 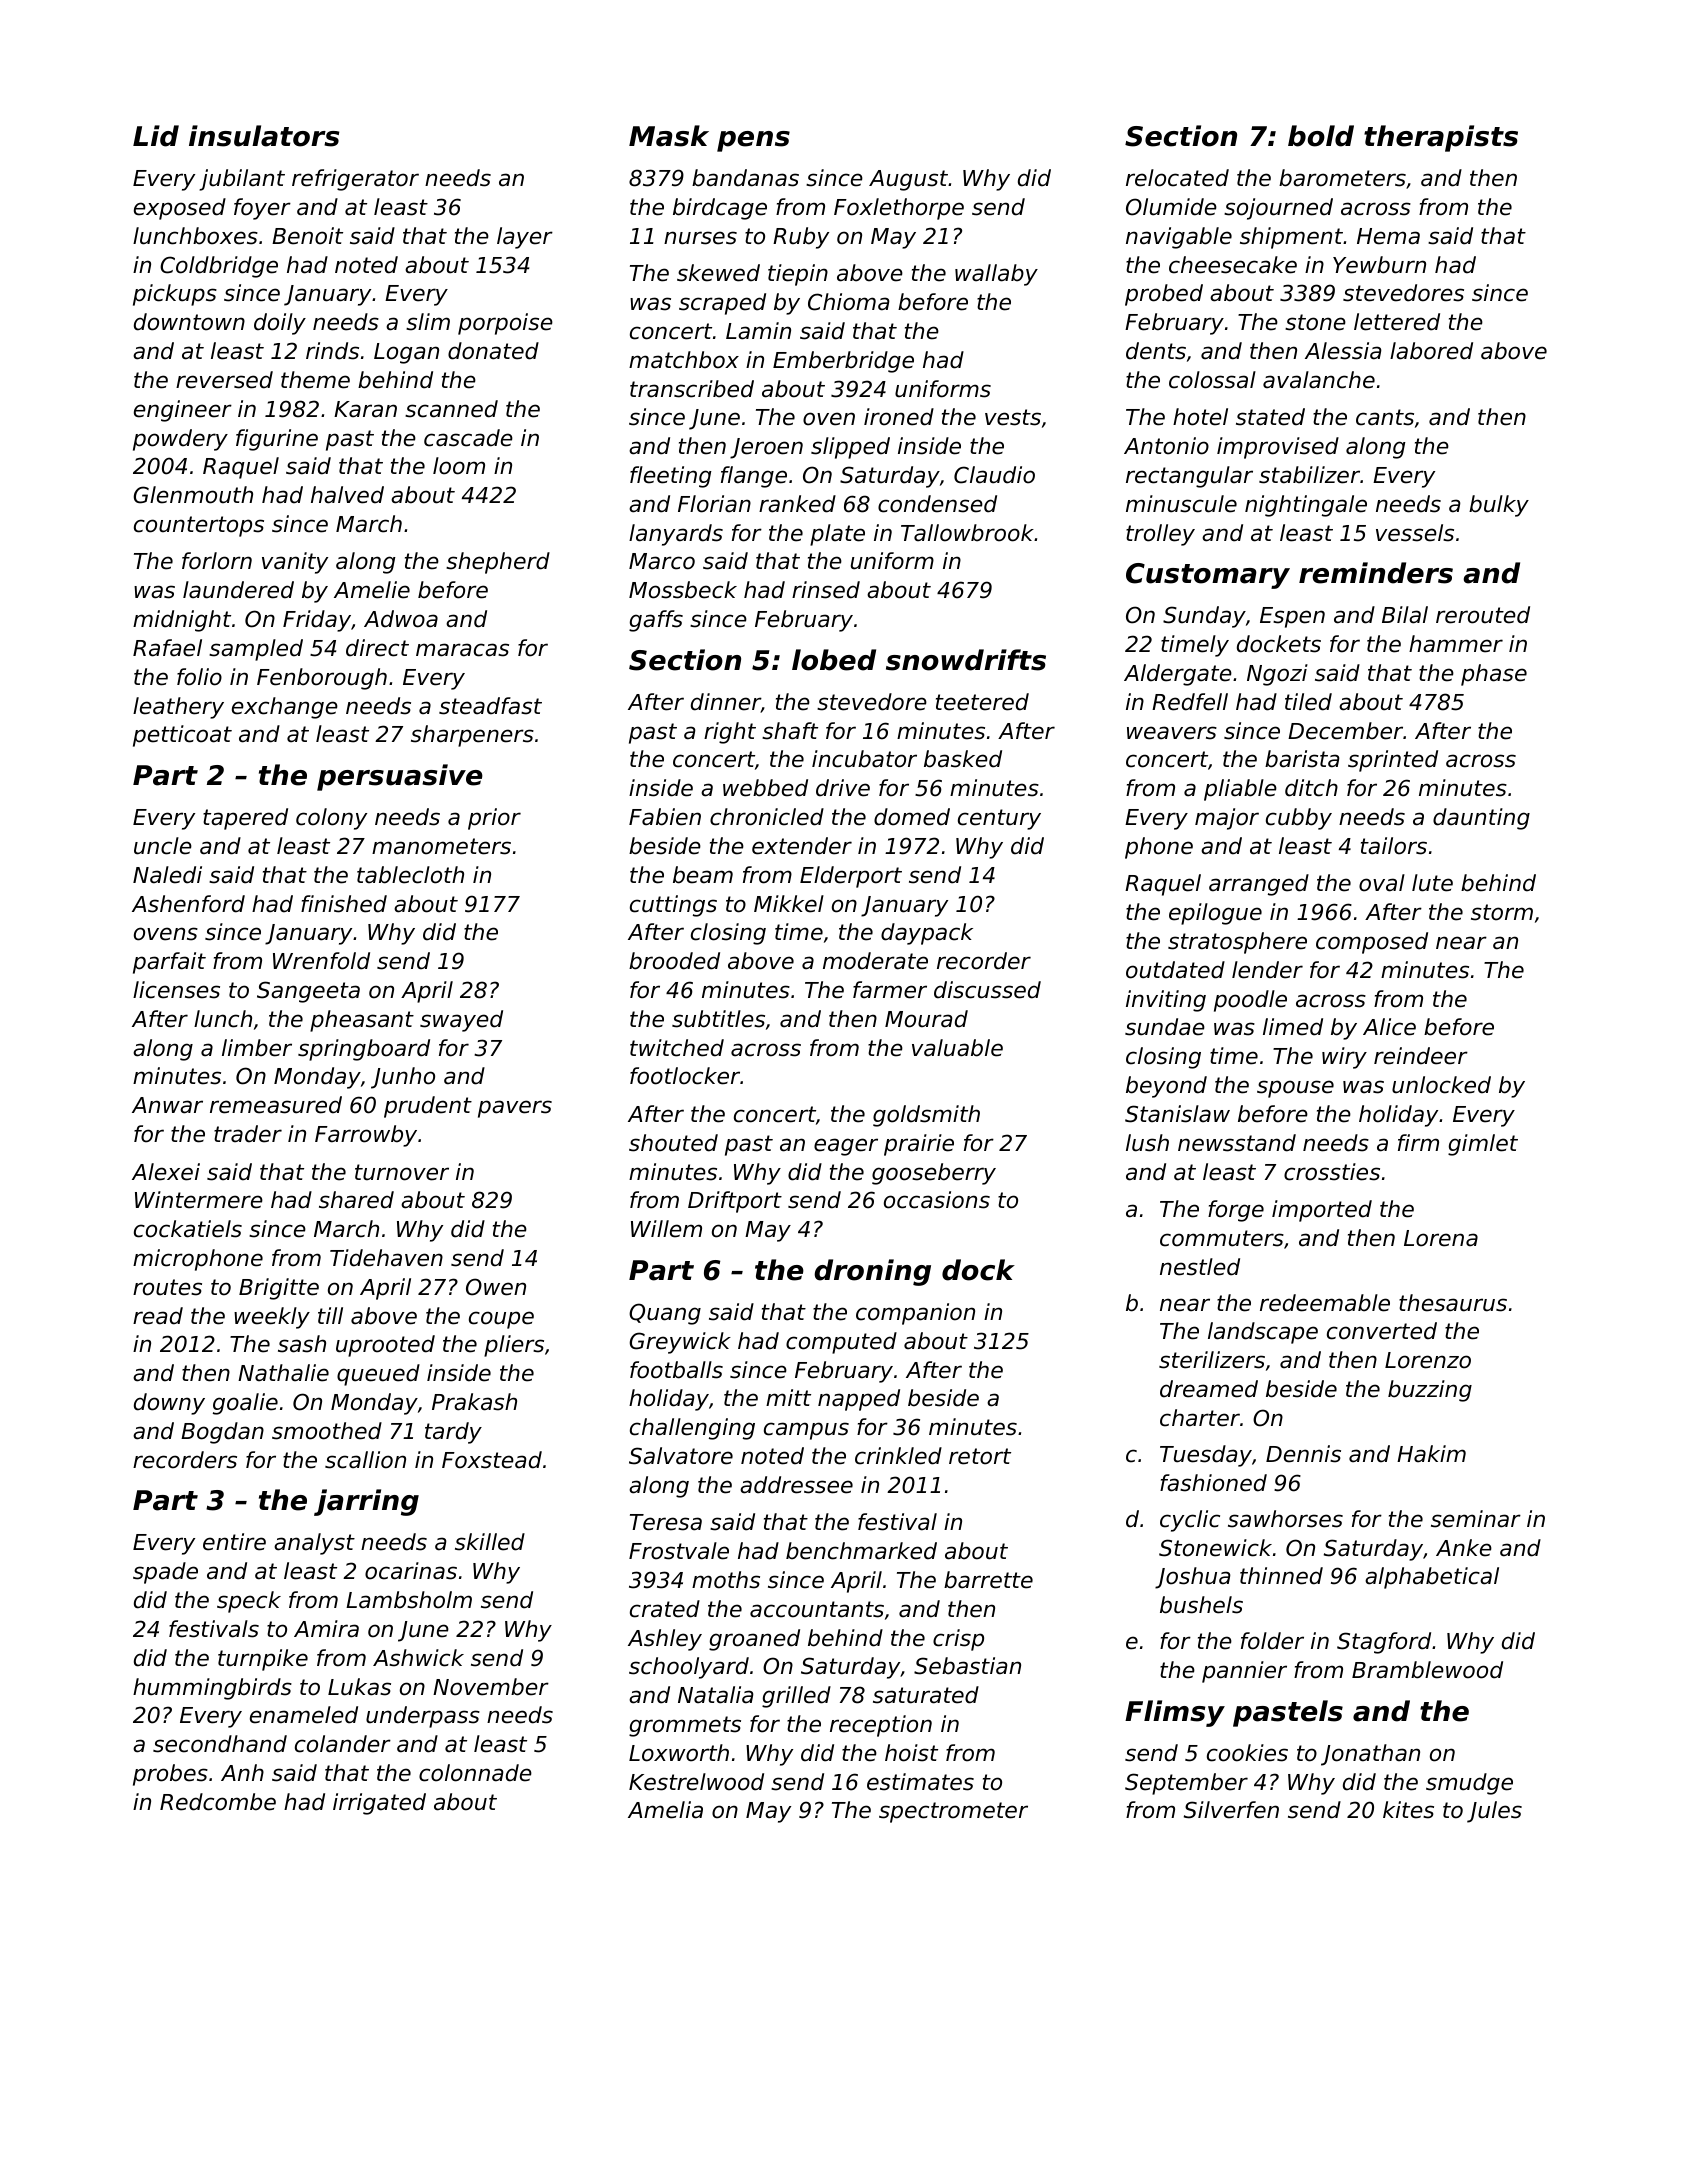 What do you see at coordinates (264, 136) in the screenshot?
I see `insulators` at bounding box center [264, 136].
